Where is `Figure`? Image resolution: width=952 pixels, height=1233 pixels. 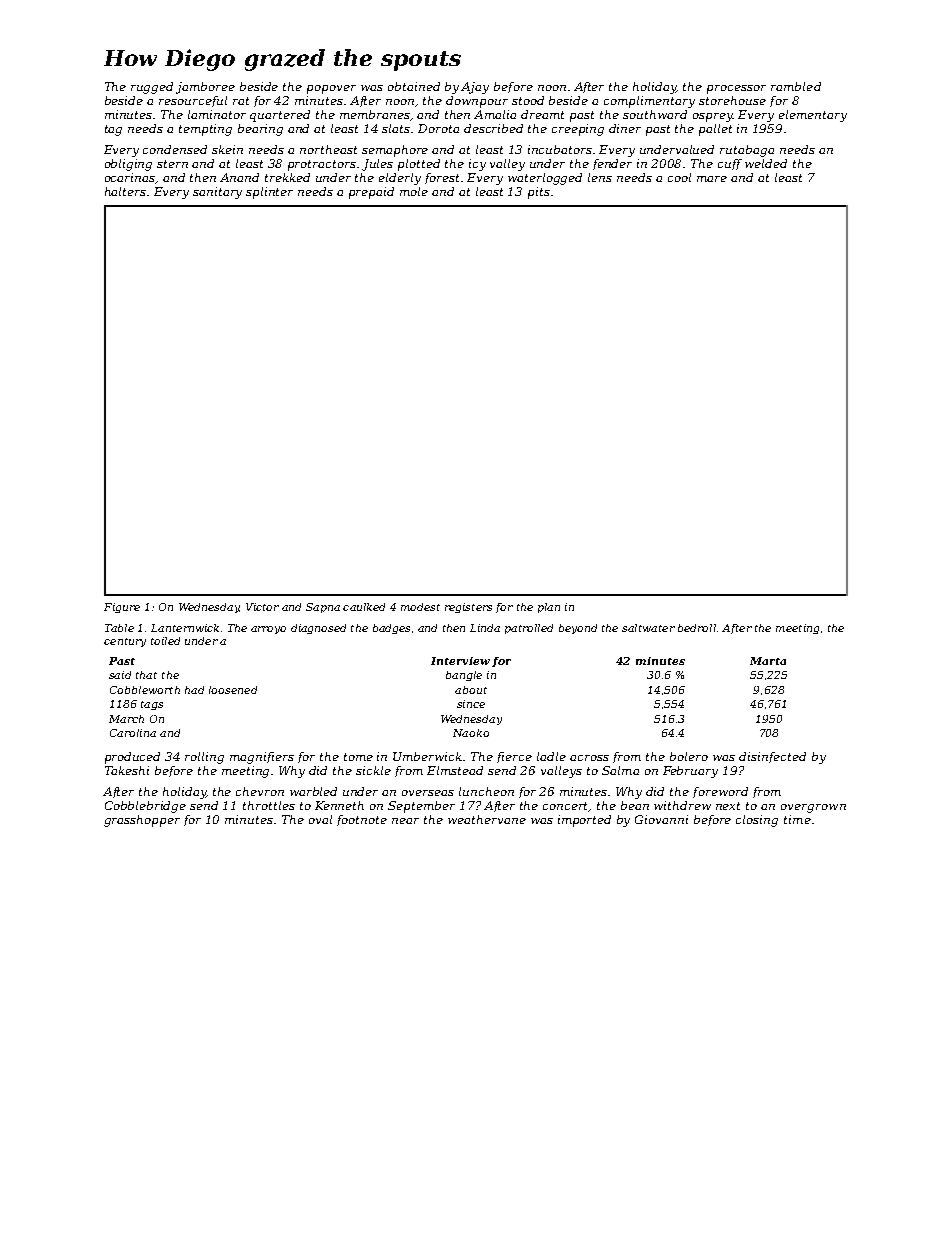
Figure is located at coordinates (122, 608).
